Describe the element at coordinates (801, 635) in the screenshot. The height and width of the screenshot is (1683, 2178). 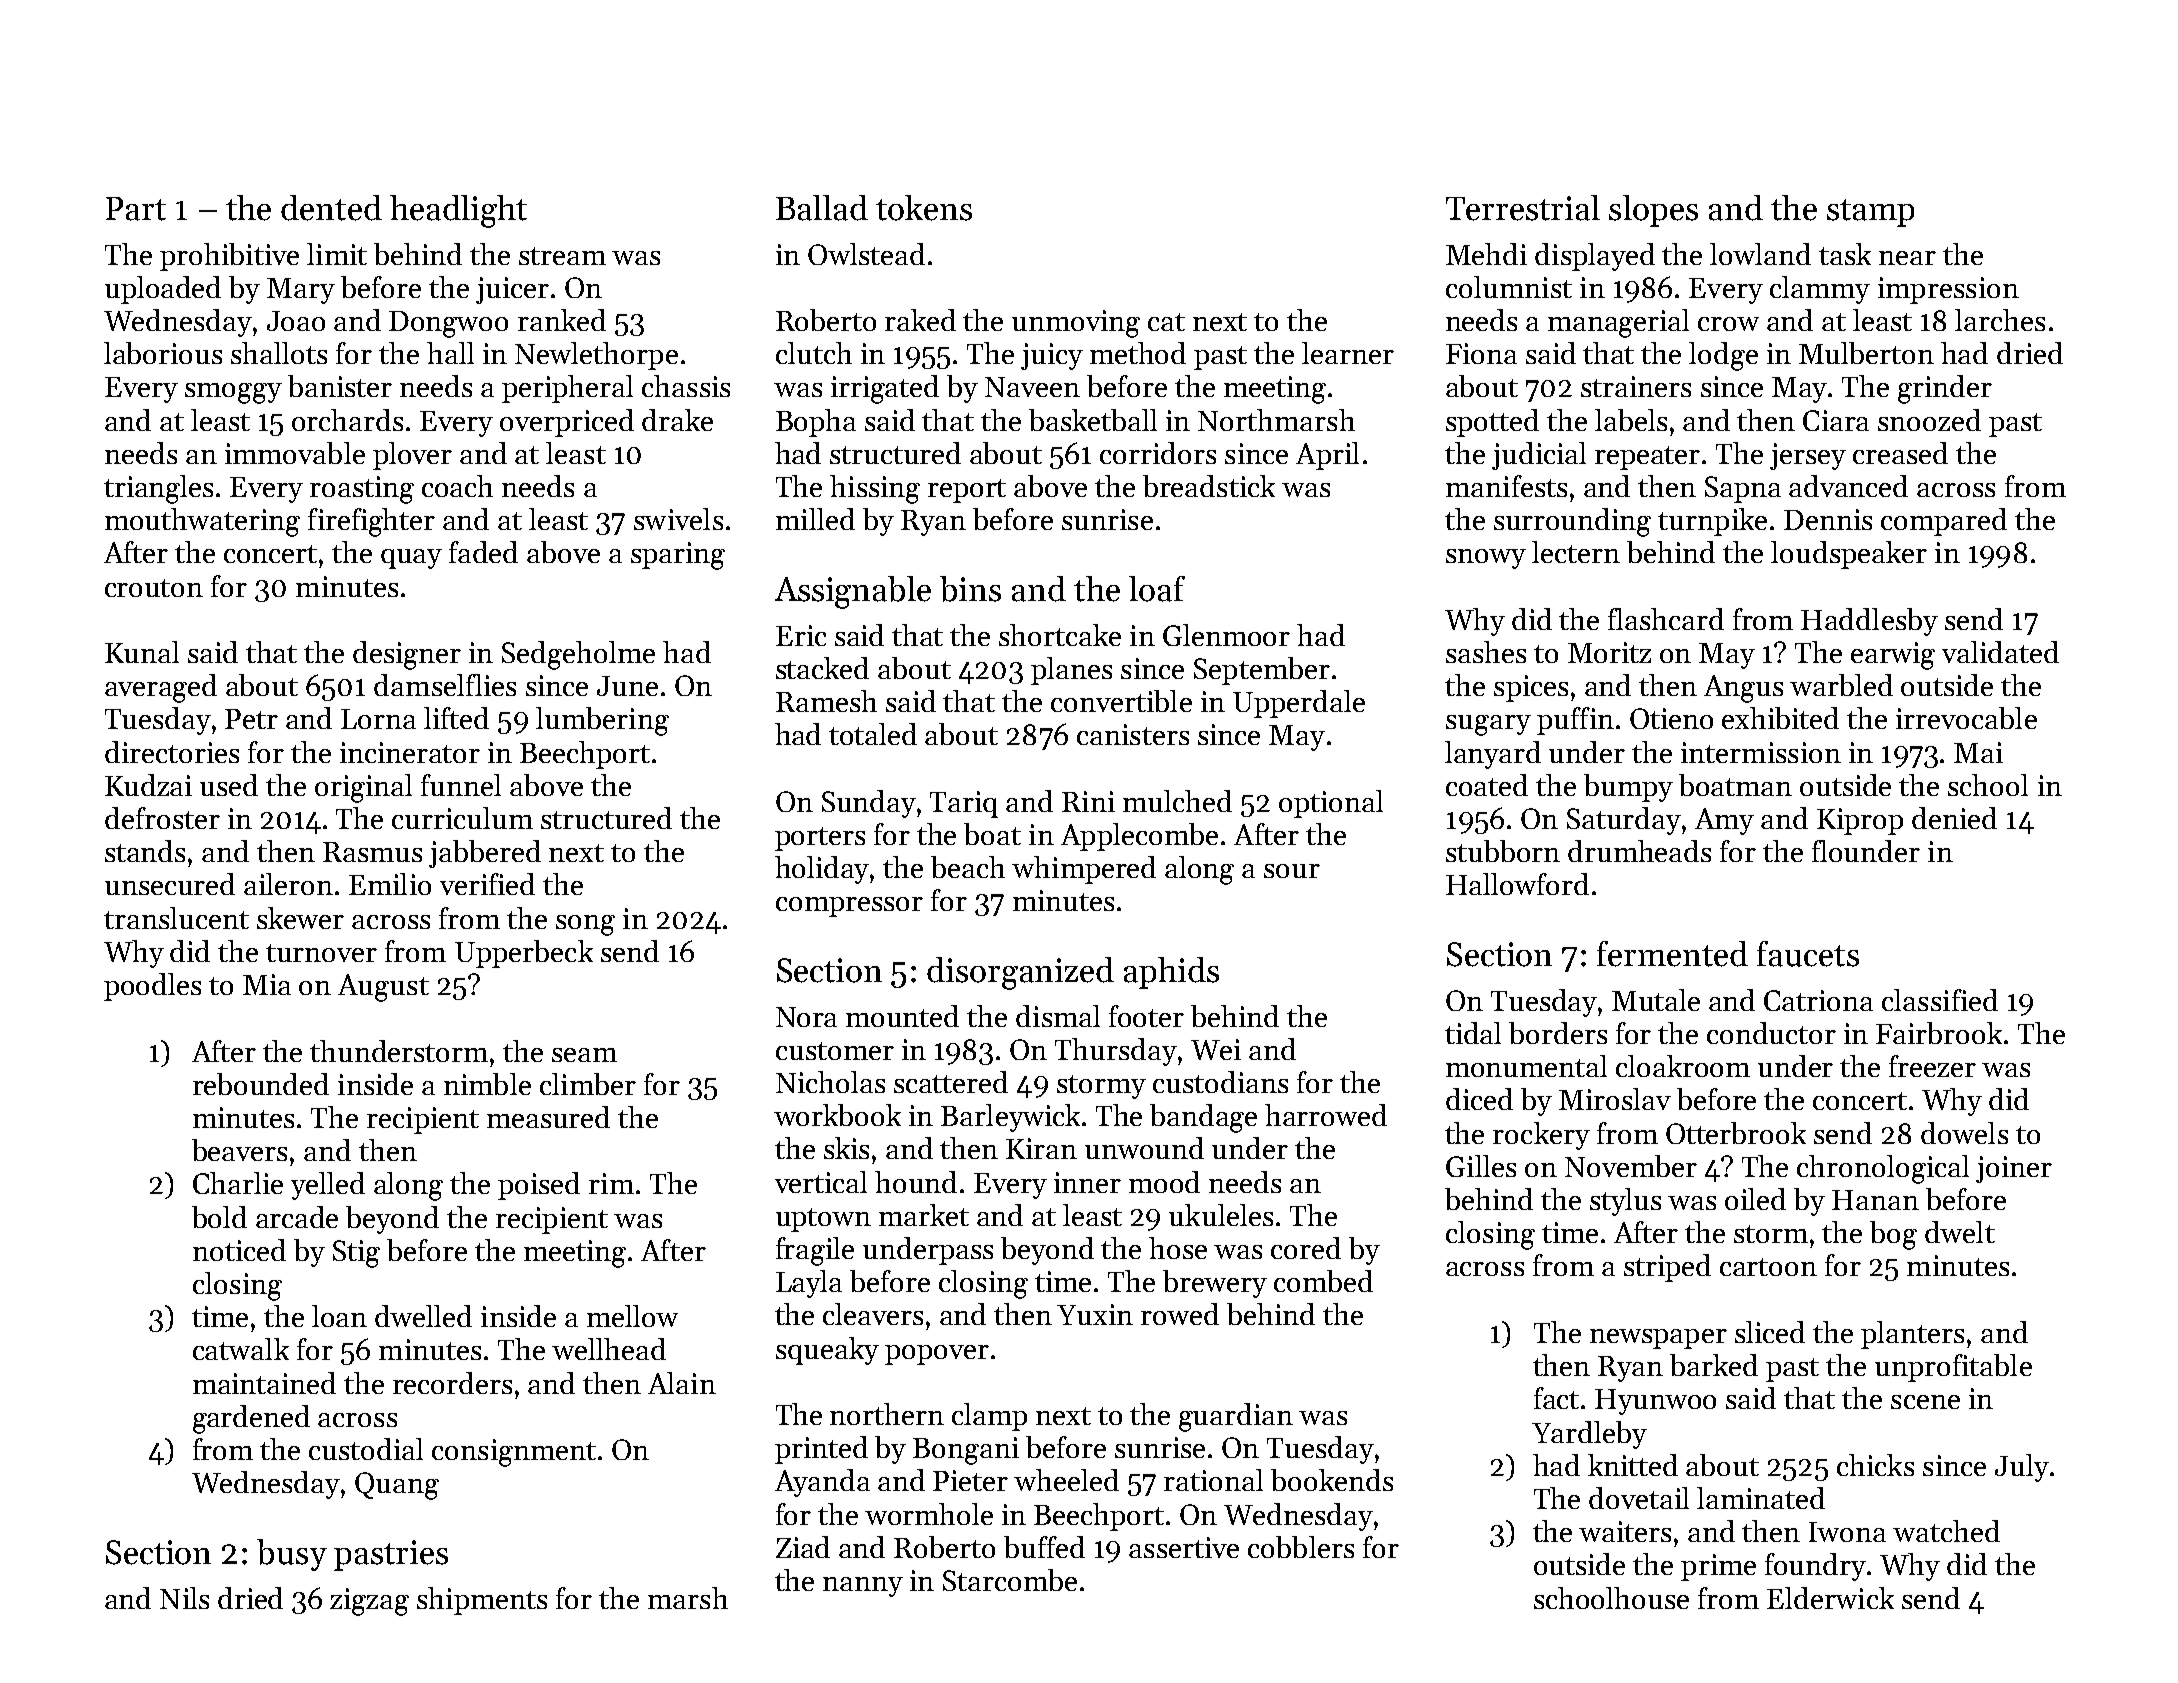
I see `Eric` at that location.
